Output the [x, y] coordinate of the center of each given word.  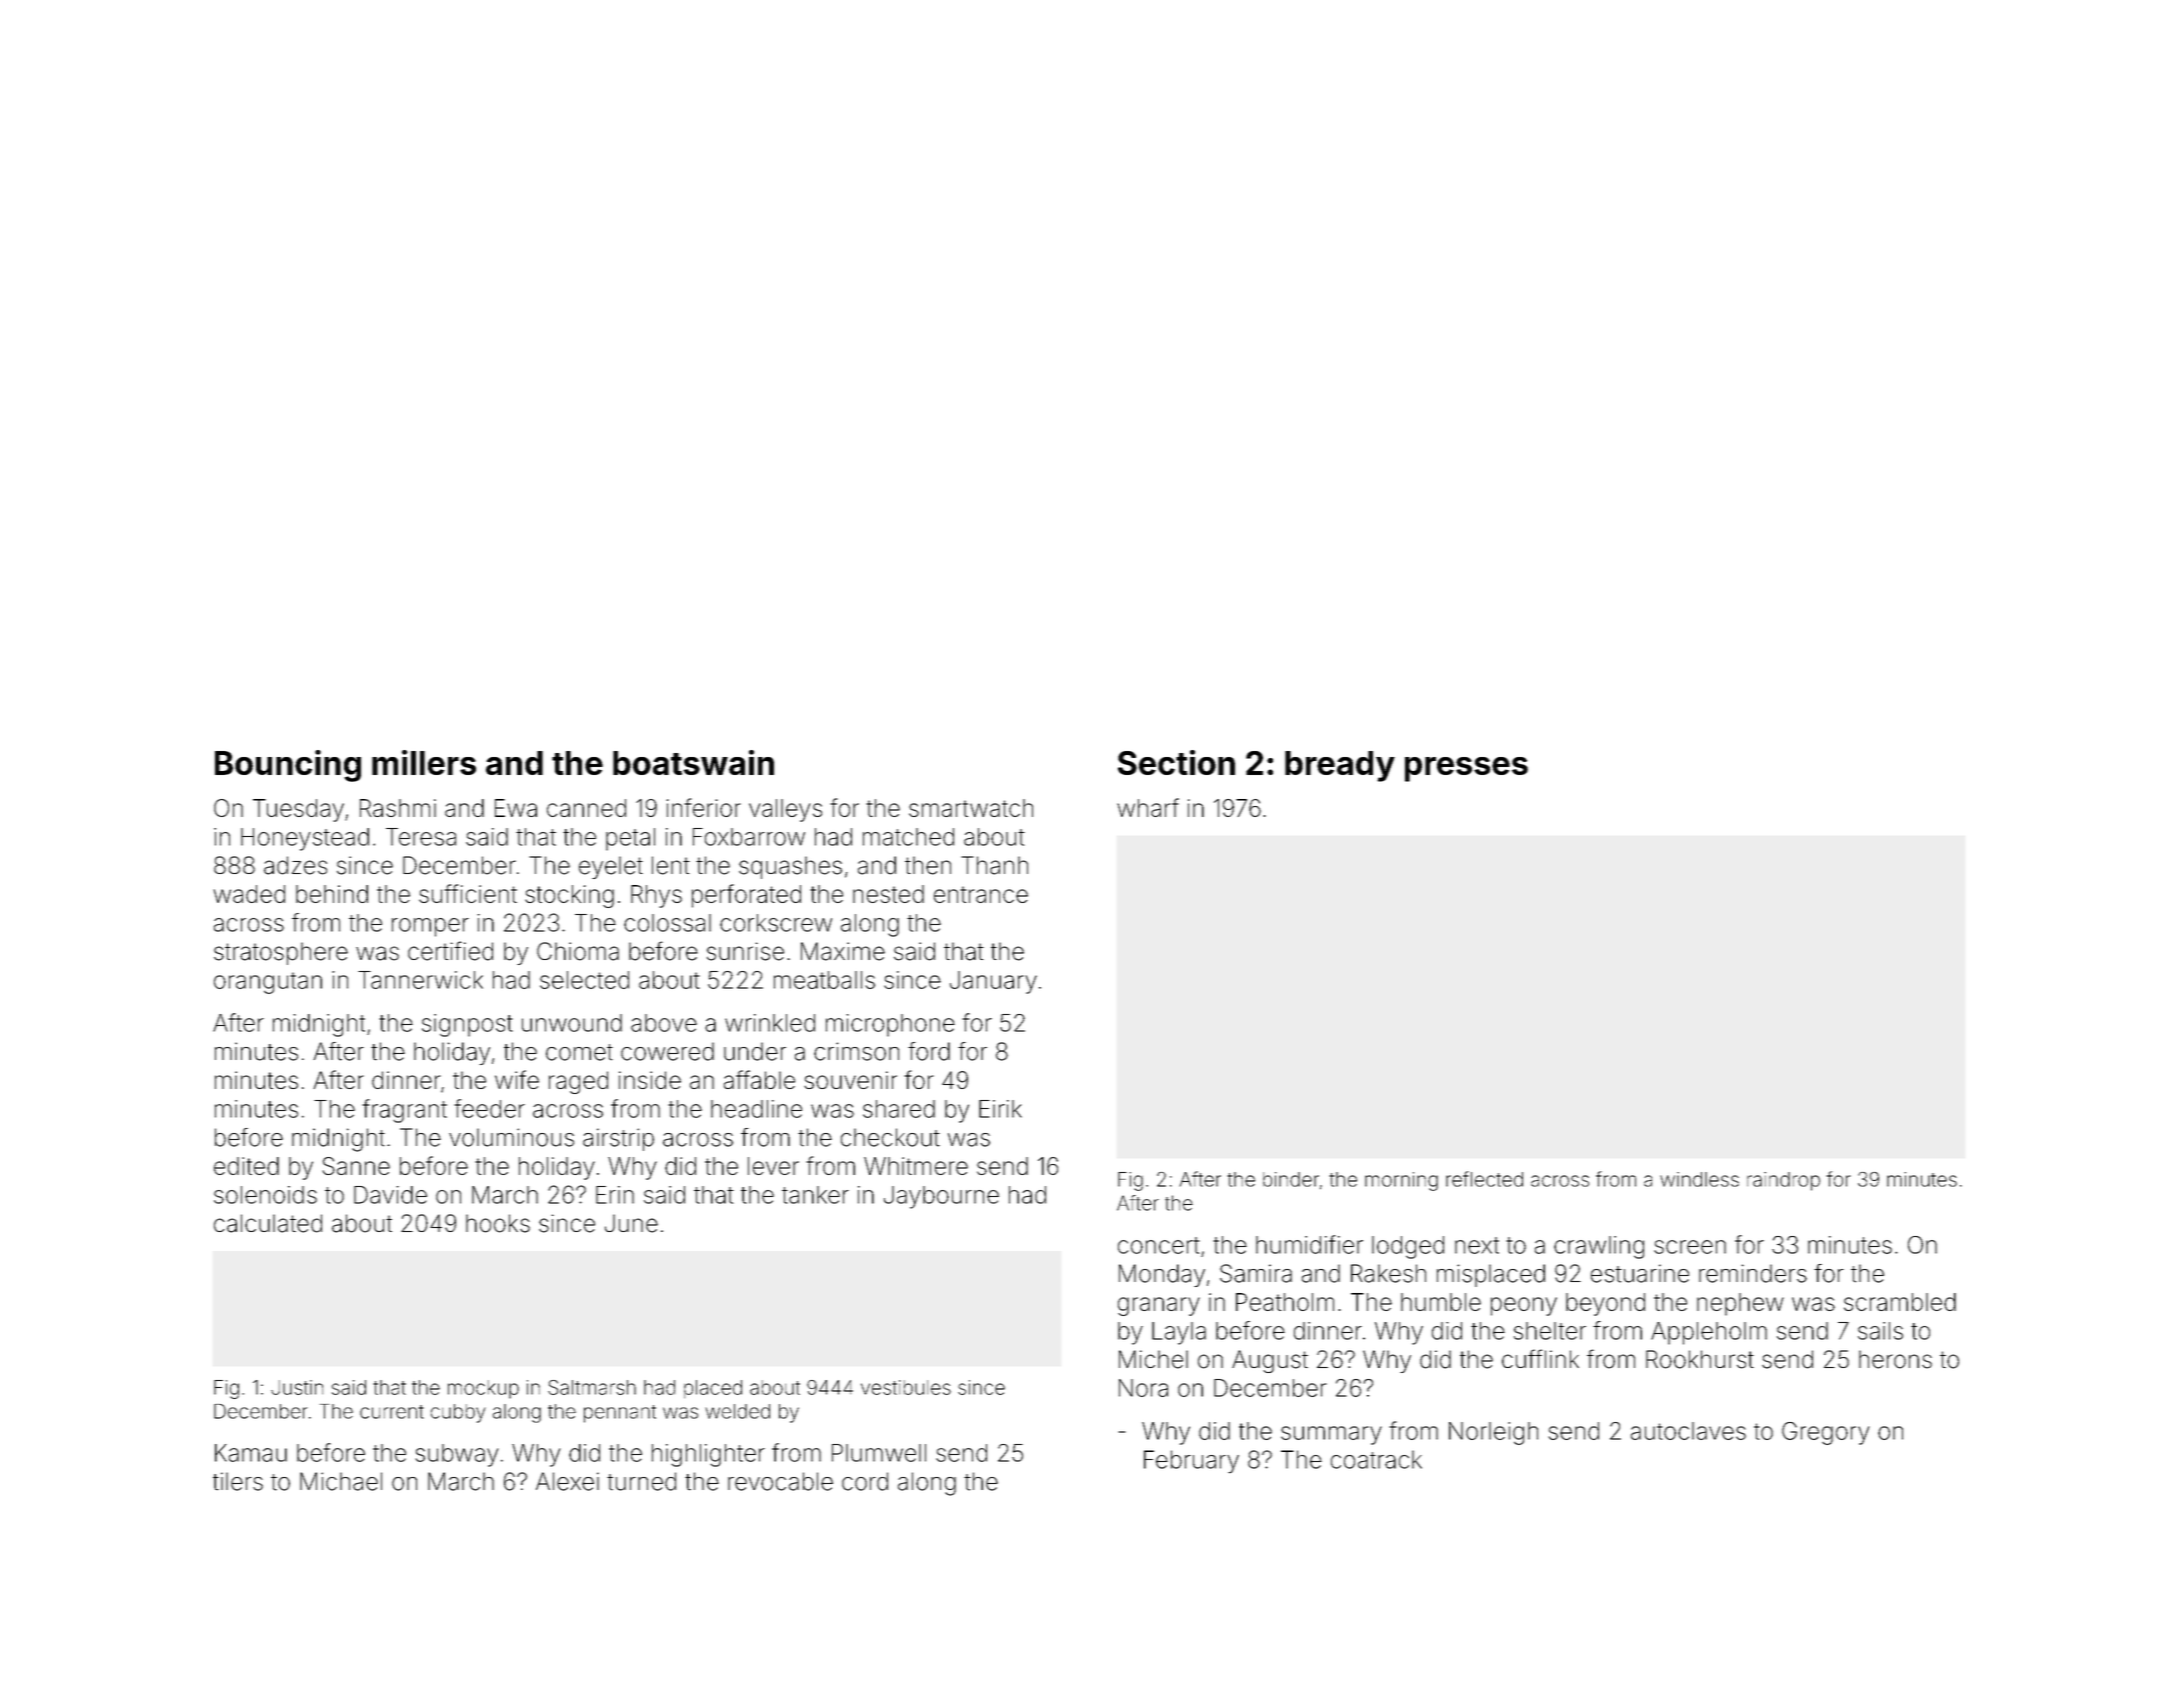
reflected [1484, 1179]
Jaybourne [941, 1197]
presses [1466, 769]
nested [888, 894]
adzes [295, 865]
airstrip [618, 1139]
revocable [780, 1481]
